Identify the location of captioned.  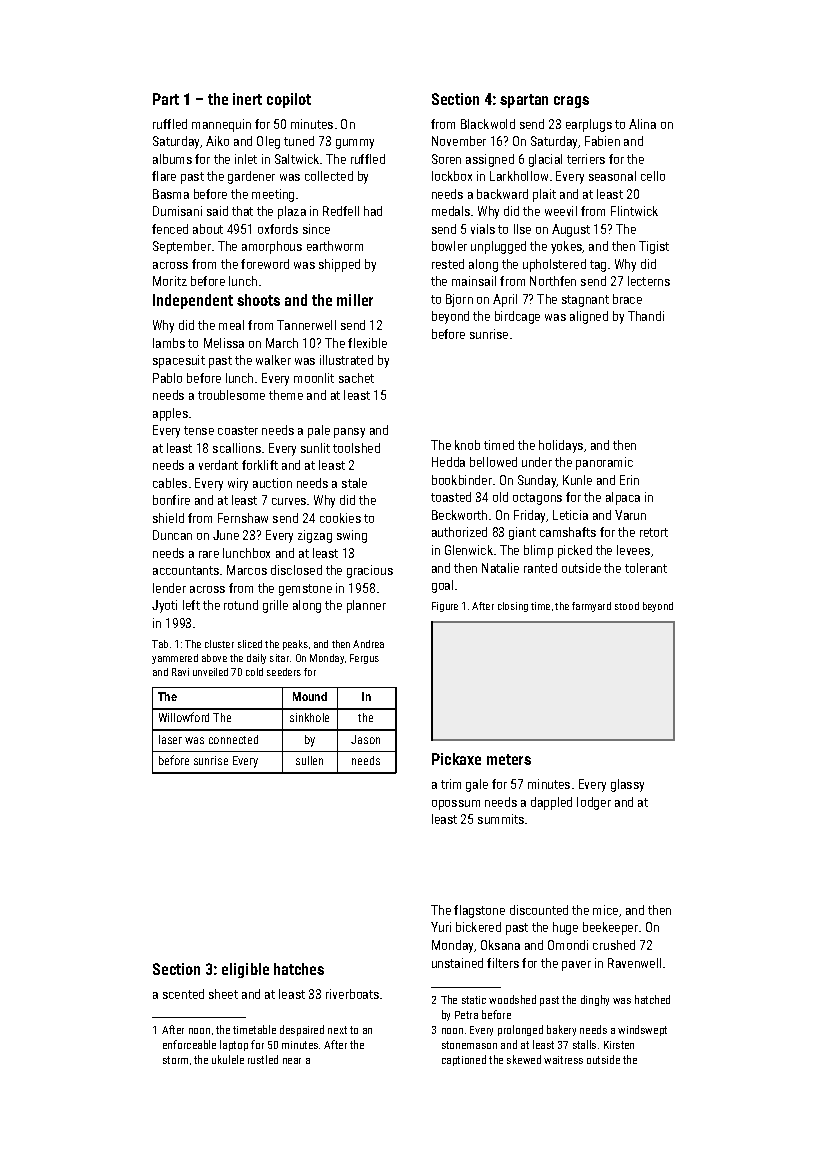
(464, 1060).
